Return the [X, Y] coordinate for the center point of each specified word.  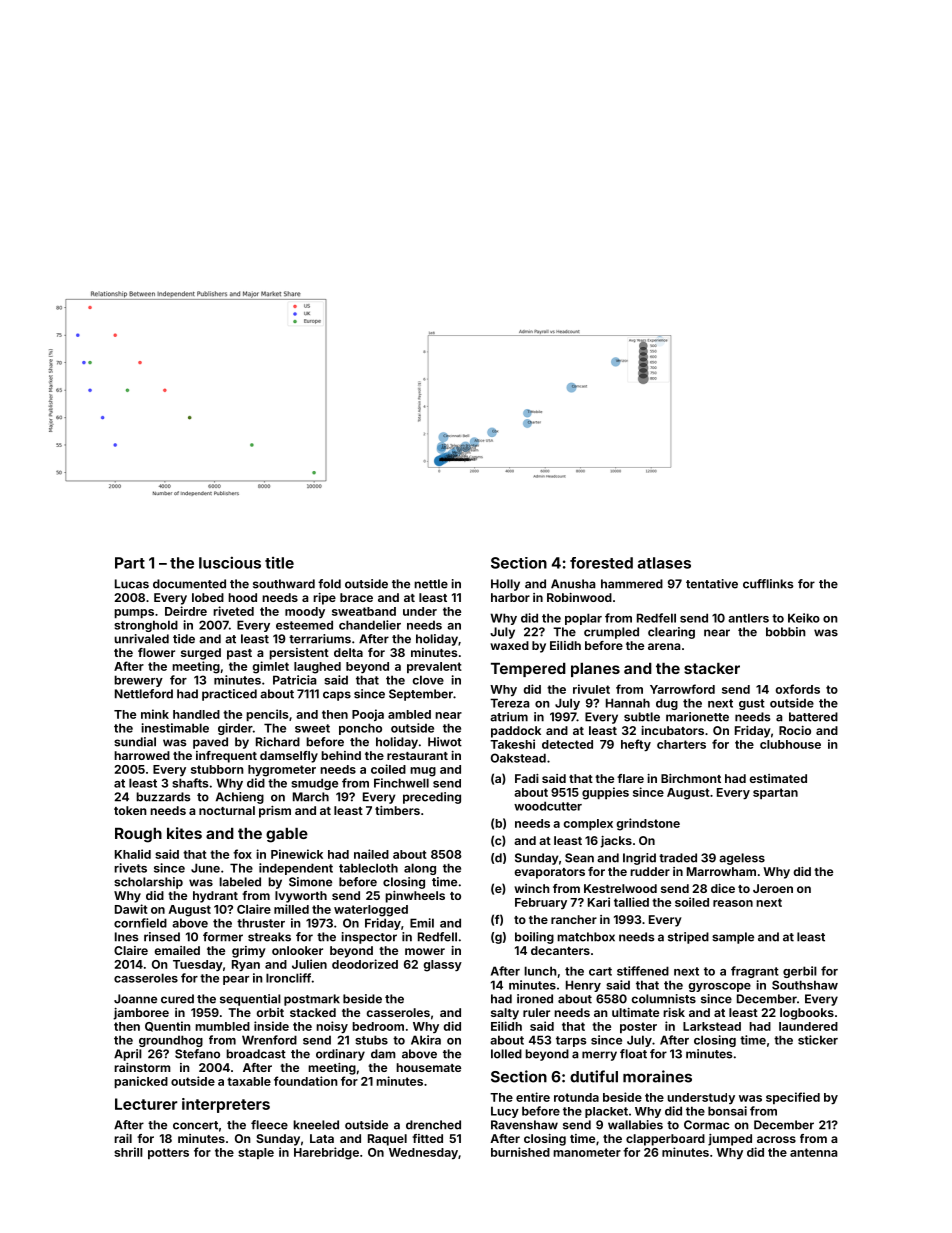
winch [532, 888]
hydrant [215, 897]
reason [733, 903]
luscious [230, 562]
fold [329, 584]
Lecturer [146, 1104]
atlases [664, 563]
